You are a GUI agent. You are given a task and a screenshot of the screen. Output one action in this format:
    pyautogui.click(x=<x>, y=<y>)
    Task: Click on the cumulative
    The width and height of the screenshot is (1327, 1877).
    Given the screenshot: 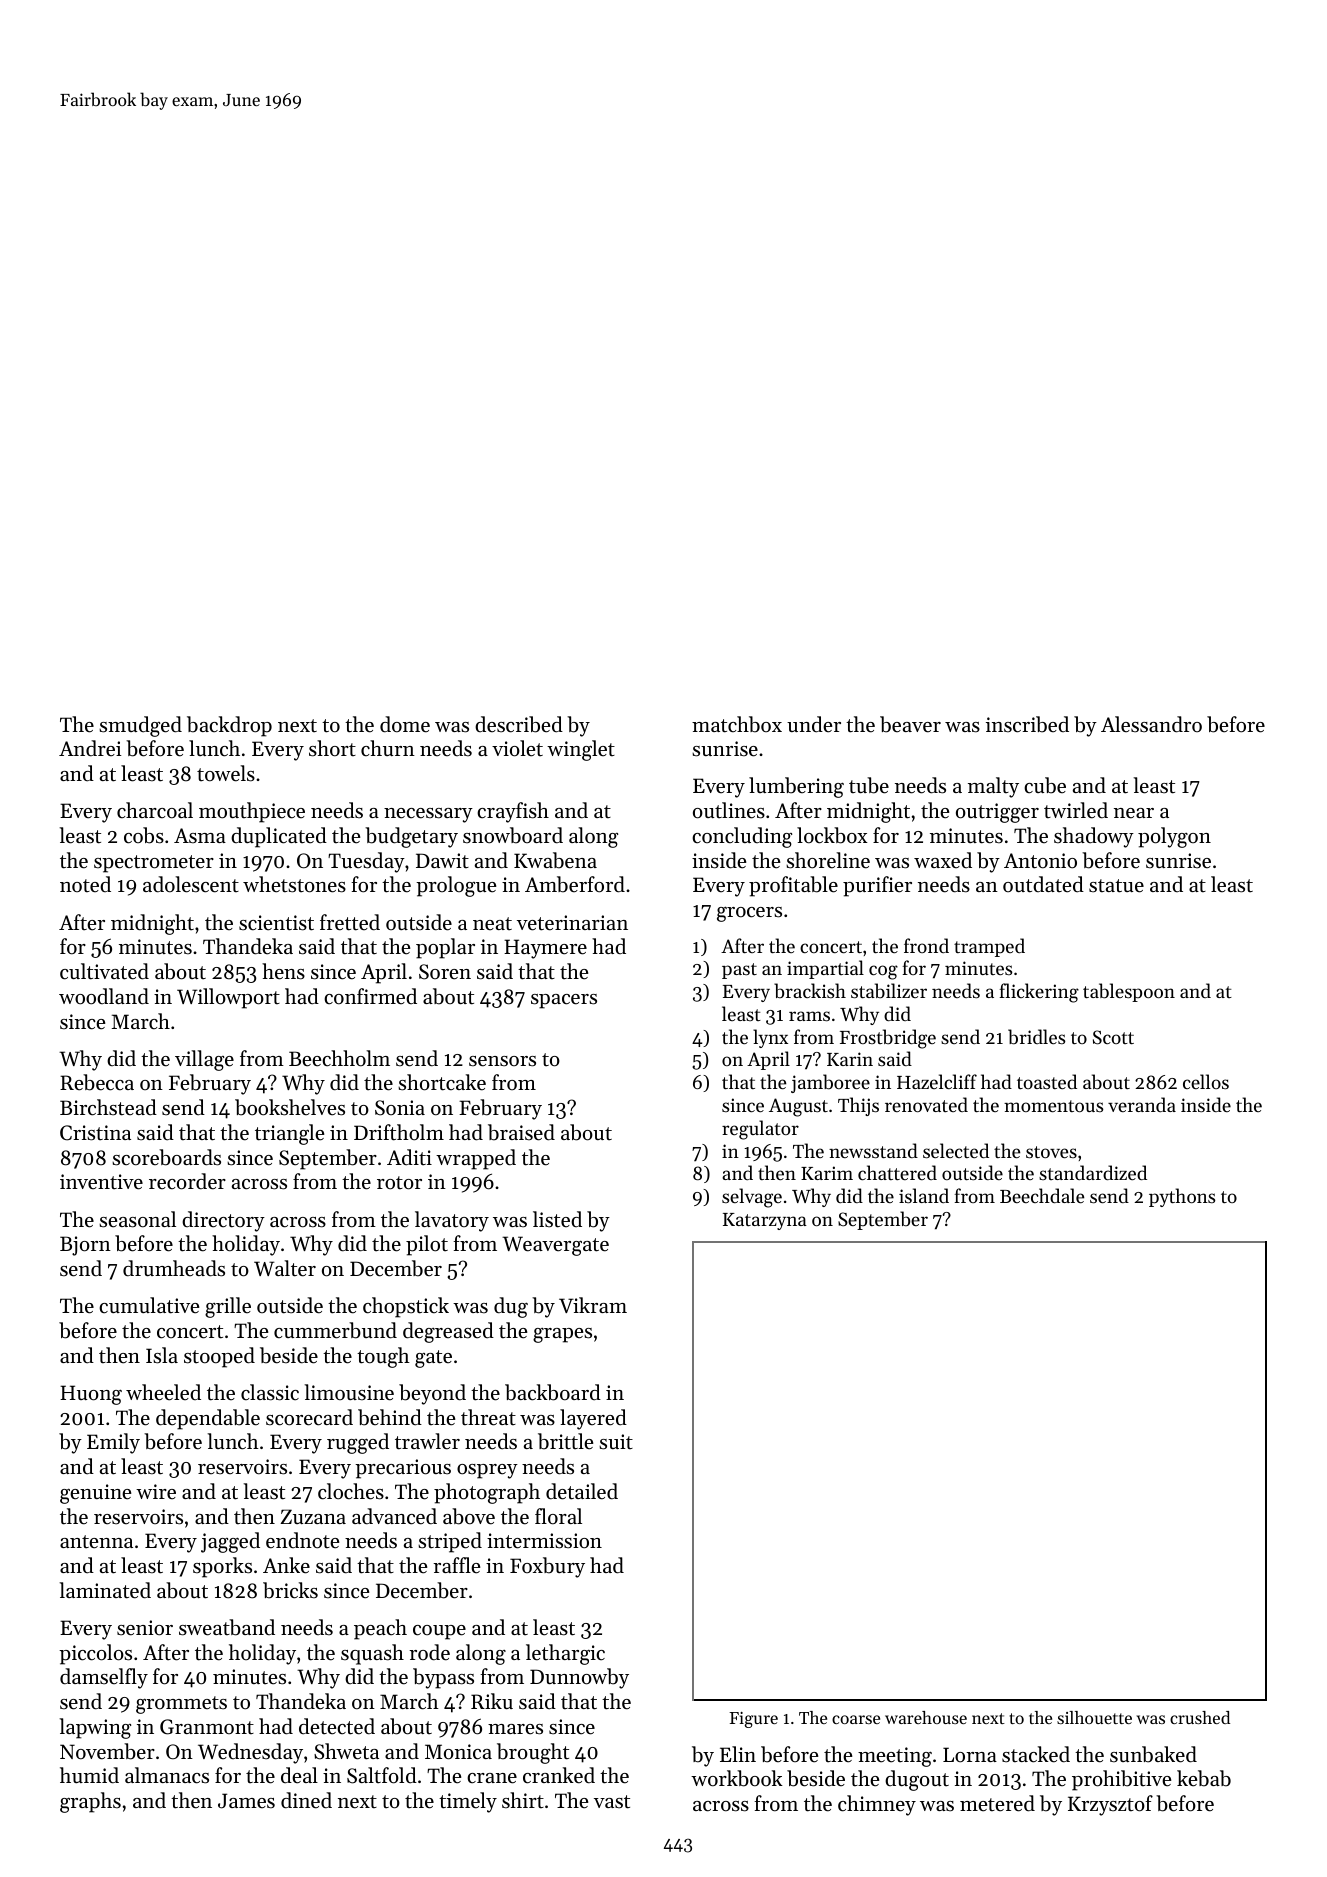 What is the action you would take?
    pyautogui.click(x=149, y=1305)
